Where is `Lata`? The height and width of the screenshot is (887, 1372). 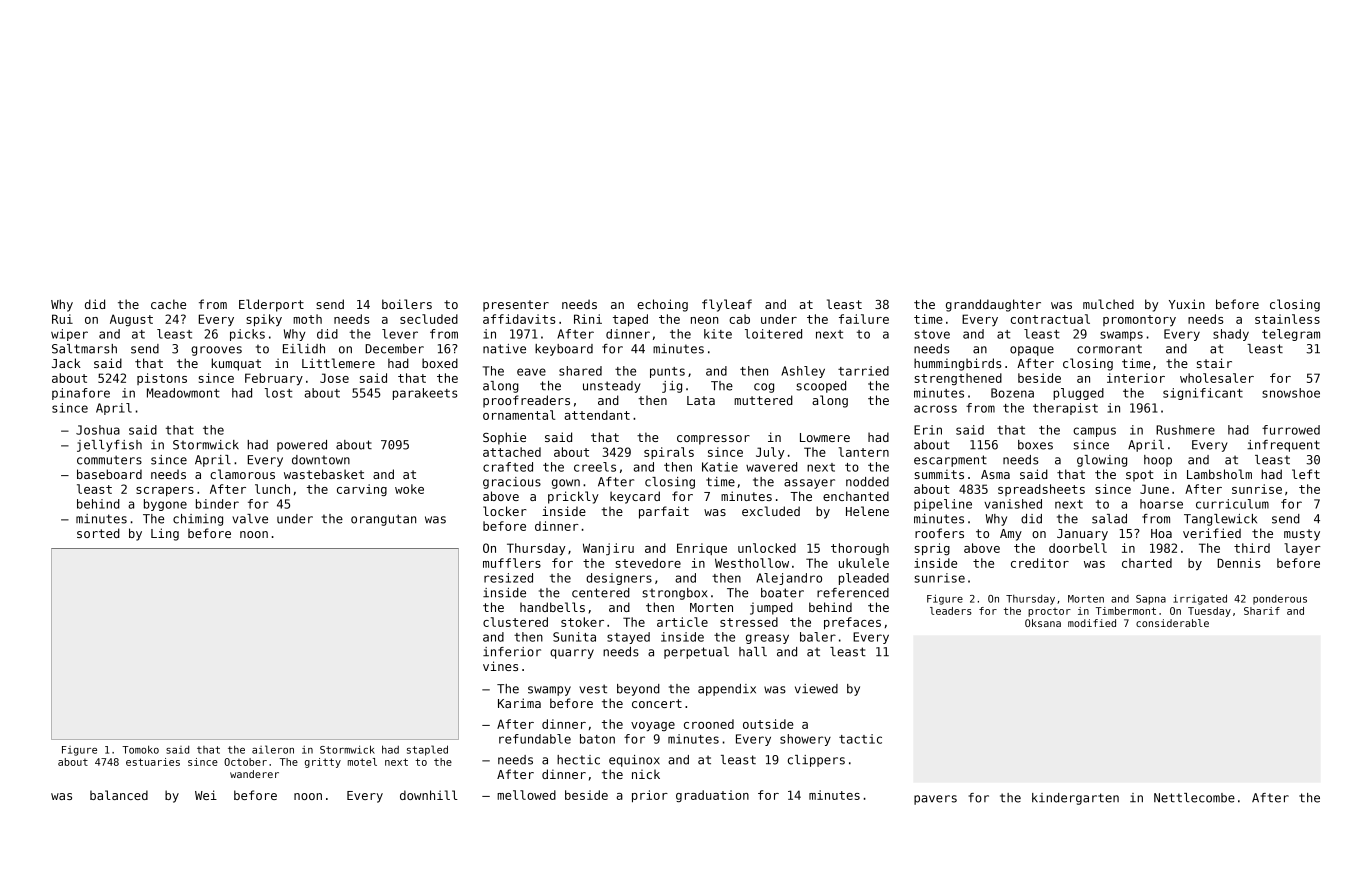
Lata is located at coordinates (701, 400).
